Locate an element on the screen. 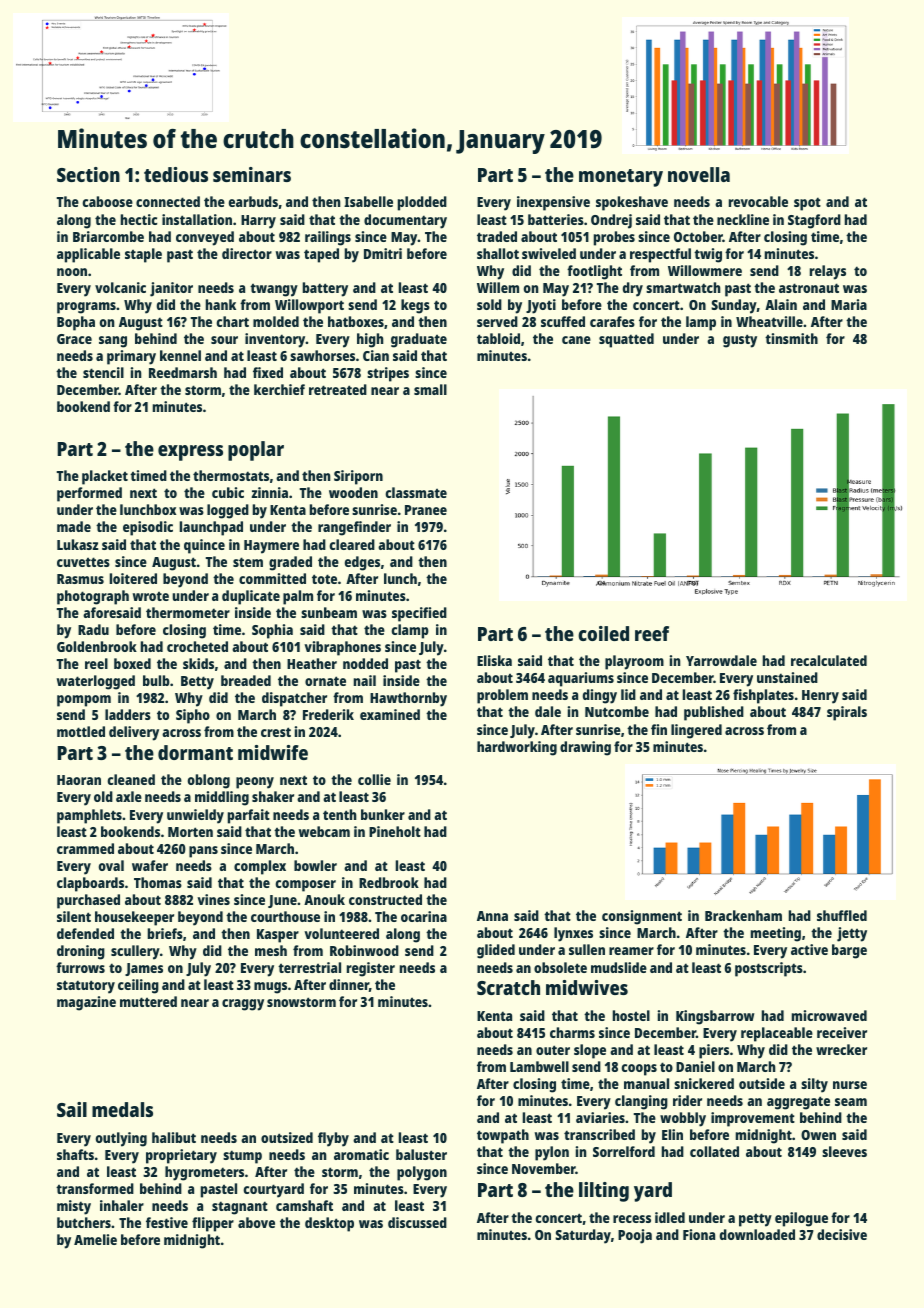 The height and width of the screenshot is (1308, 924). unstained is located at coordinates (787, 677).
